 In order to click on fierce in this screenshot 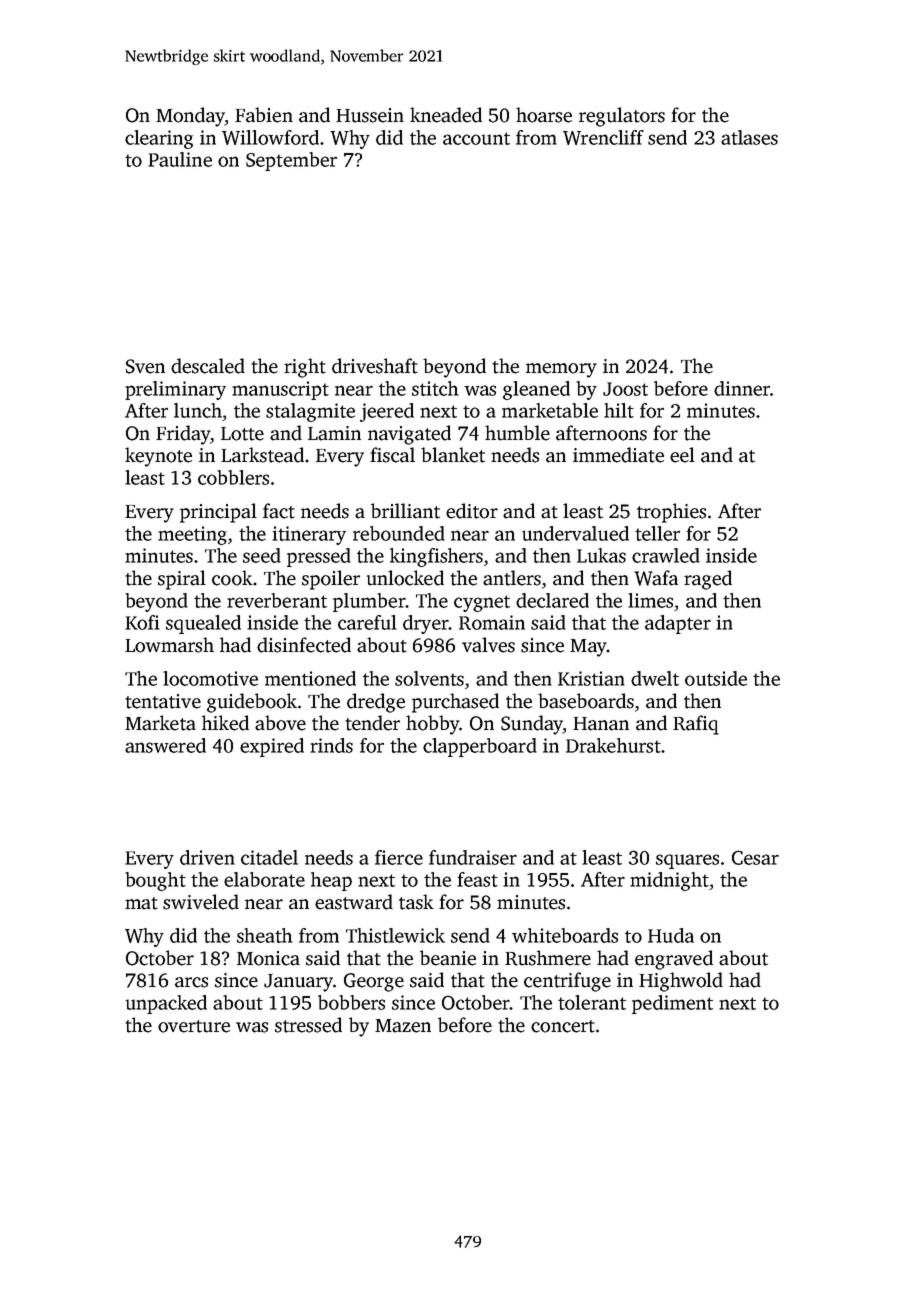, I will do `click(399, 857)`.
